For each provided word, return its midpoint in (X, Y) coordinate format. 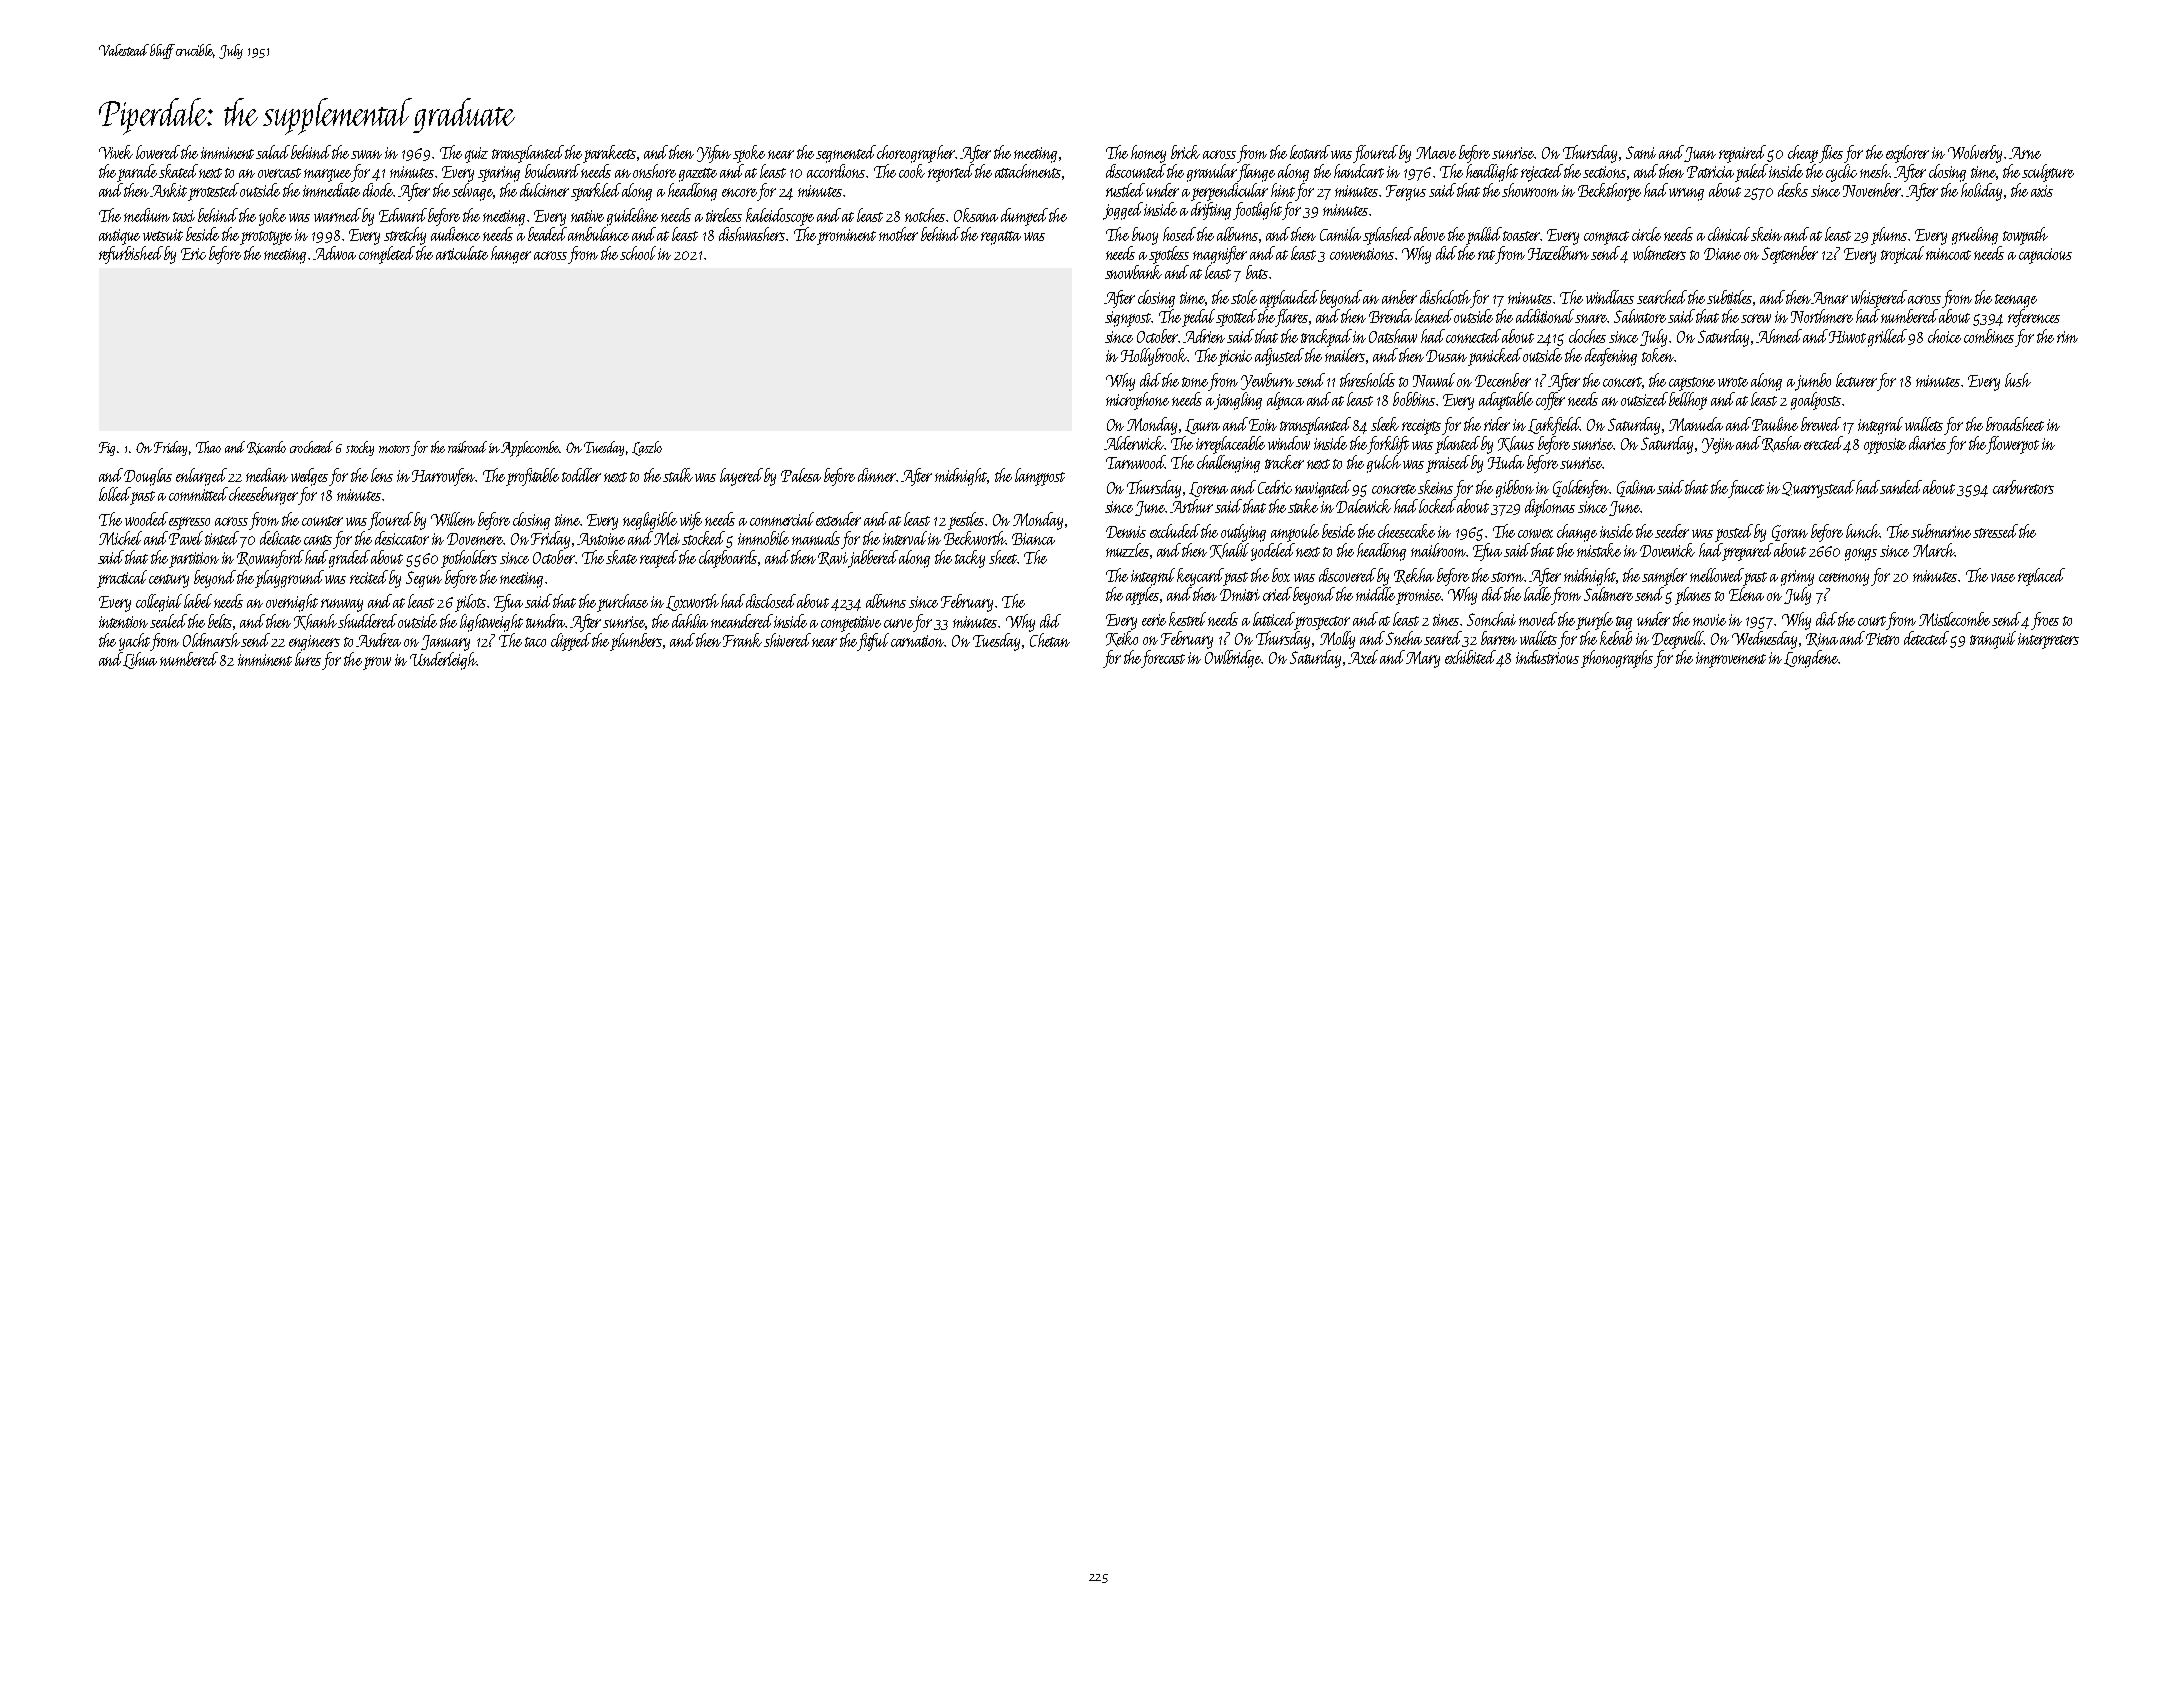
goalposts (1816, 401)
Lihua (140, 660)
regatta (1001, 238)
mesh (1874, 171)
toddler (581, 475)
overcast (279, 173)
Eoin (1263, 425)
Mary (1423, 659)
